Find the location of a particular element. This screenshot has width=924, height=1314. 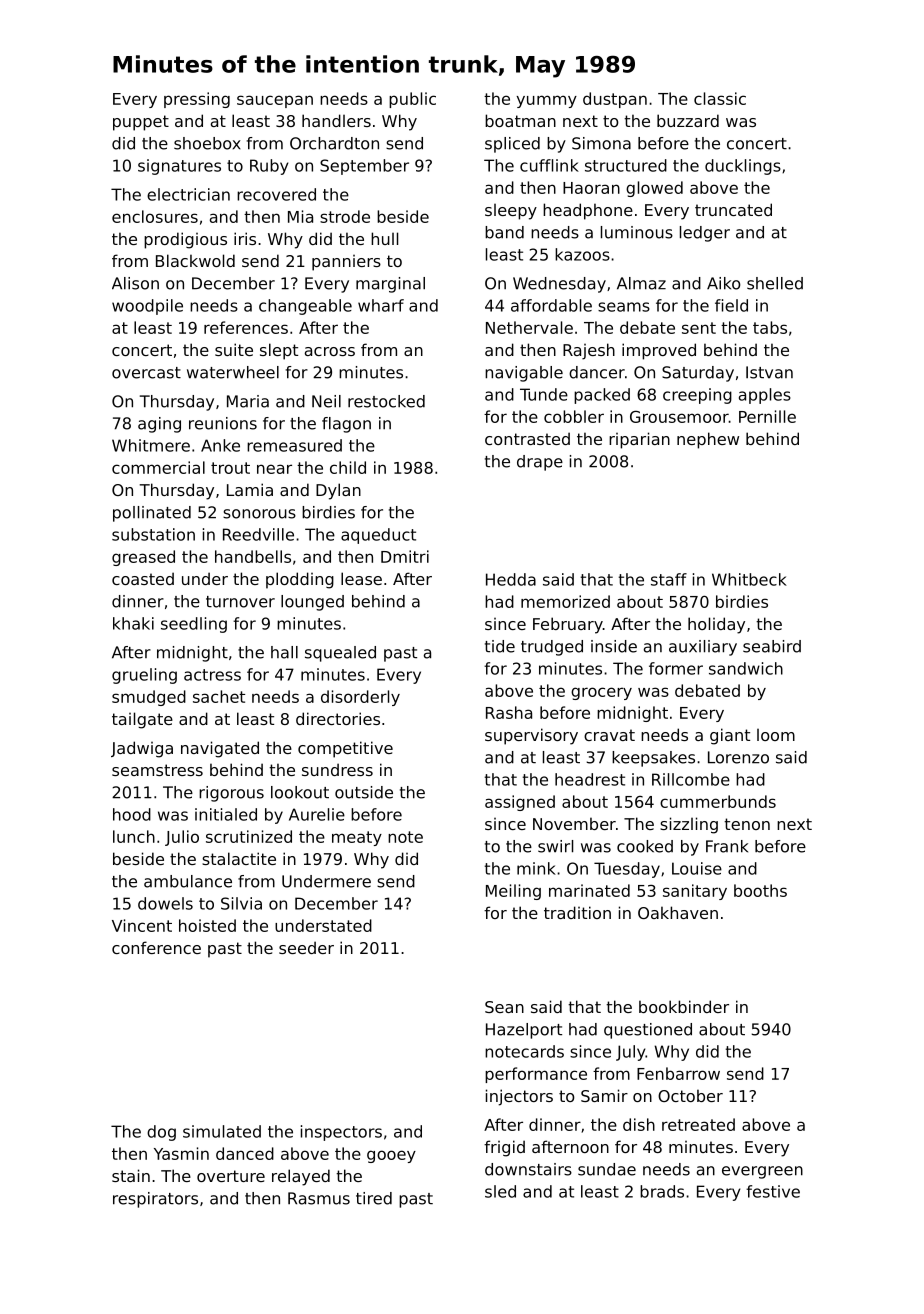

keepsakes is located at coordinates (653, 759).
